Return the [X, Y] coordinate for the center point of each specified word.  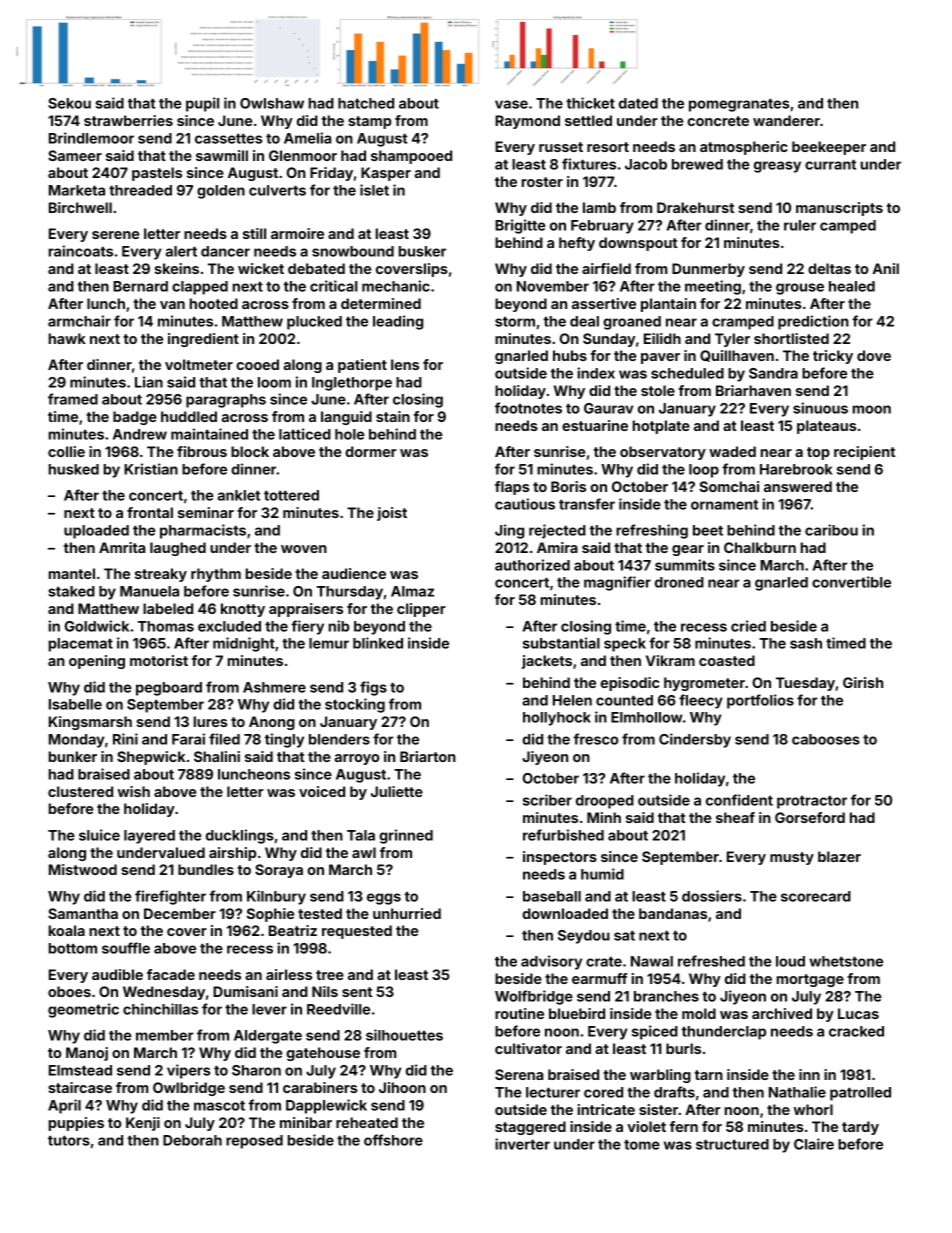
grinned [406, 836]
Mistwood [83, 869]
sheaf [735, 817]
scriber [547, 800]
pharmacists [203, 531]
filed [224, 739]
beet [708, 530]
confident [739, 800]
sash [806, 643]
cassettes [228, 139]
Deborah [192, 1140]
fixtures [589, 164]
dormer [370, 451]
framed [73, 399]
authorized [532, 565]
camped [848, 227]
